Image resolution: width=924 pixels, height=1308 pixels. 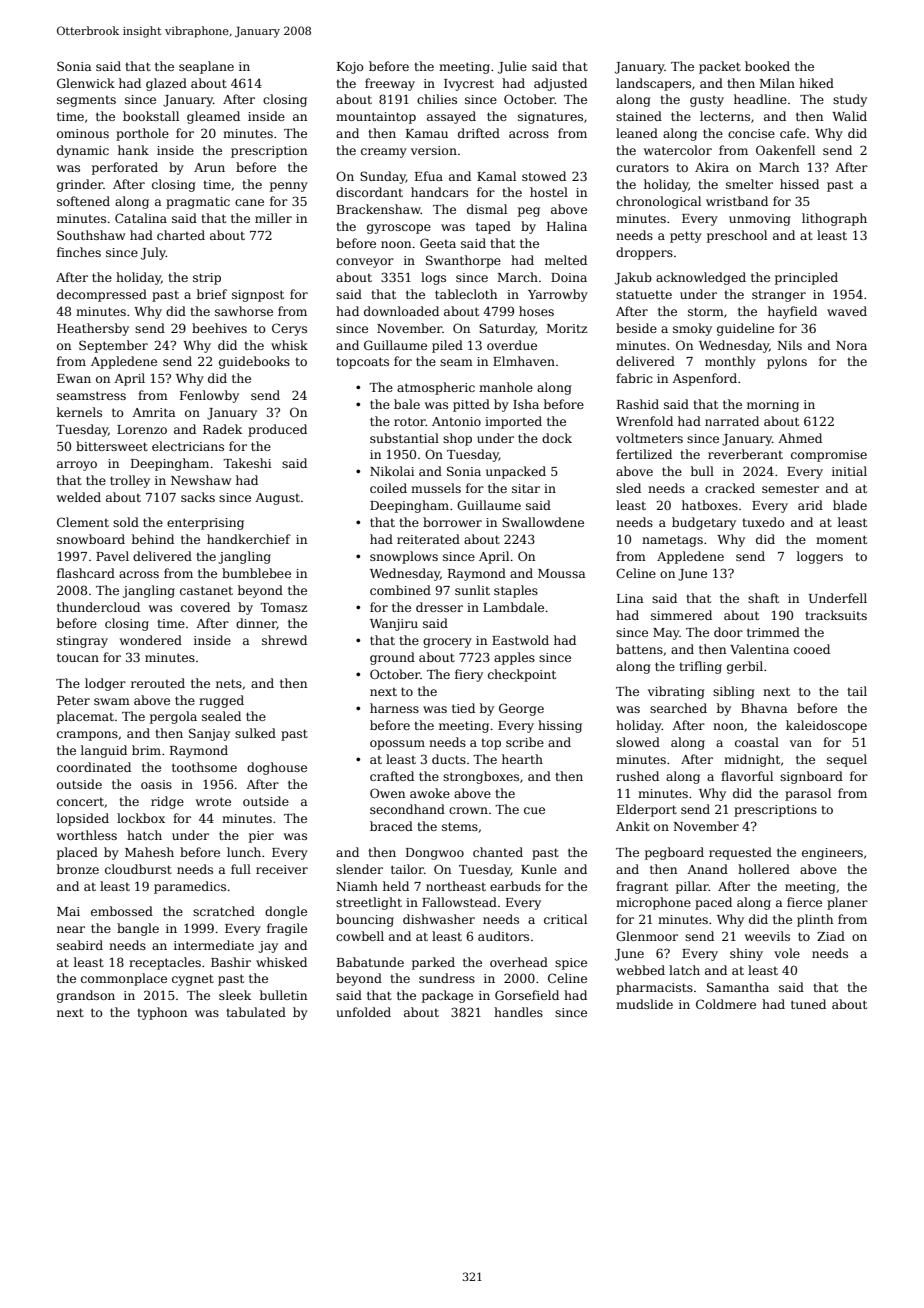 I want to click on Niamh, so click(x=357, y=886).
